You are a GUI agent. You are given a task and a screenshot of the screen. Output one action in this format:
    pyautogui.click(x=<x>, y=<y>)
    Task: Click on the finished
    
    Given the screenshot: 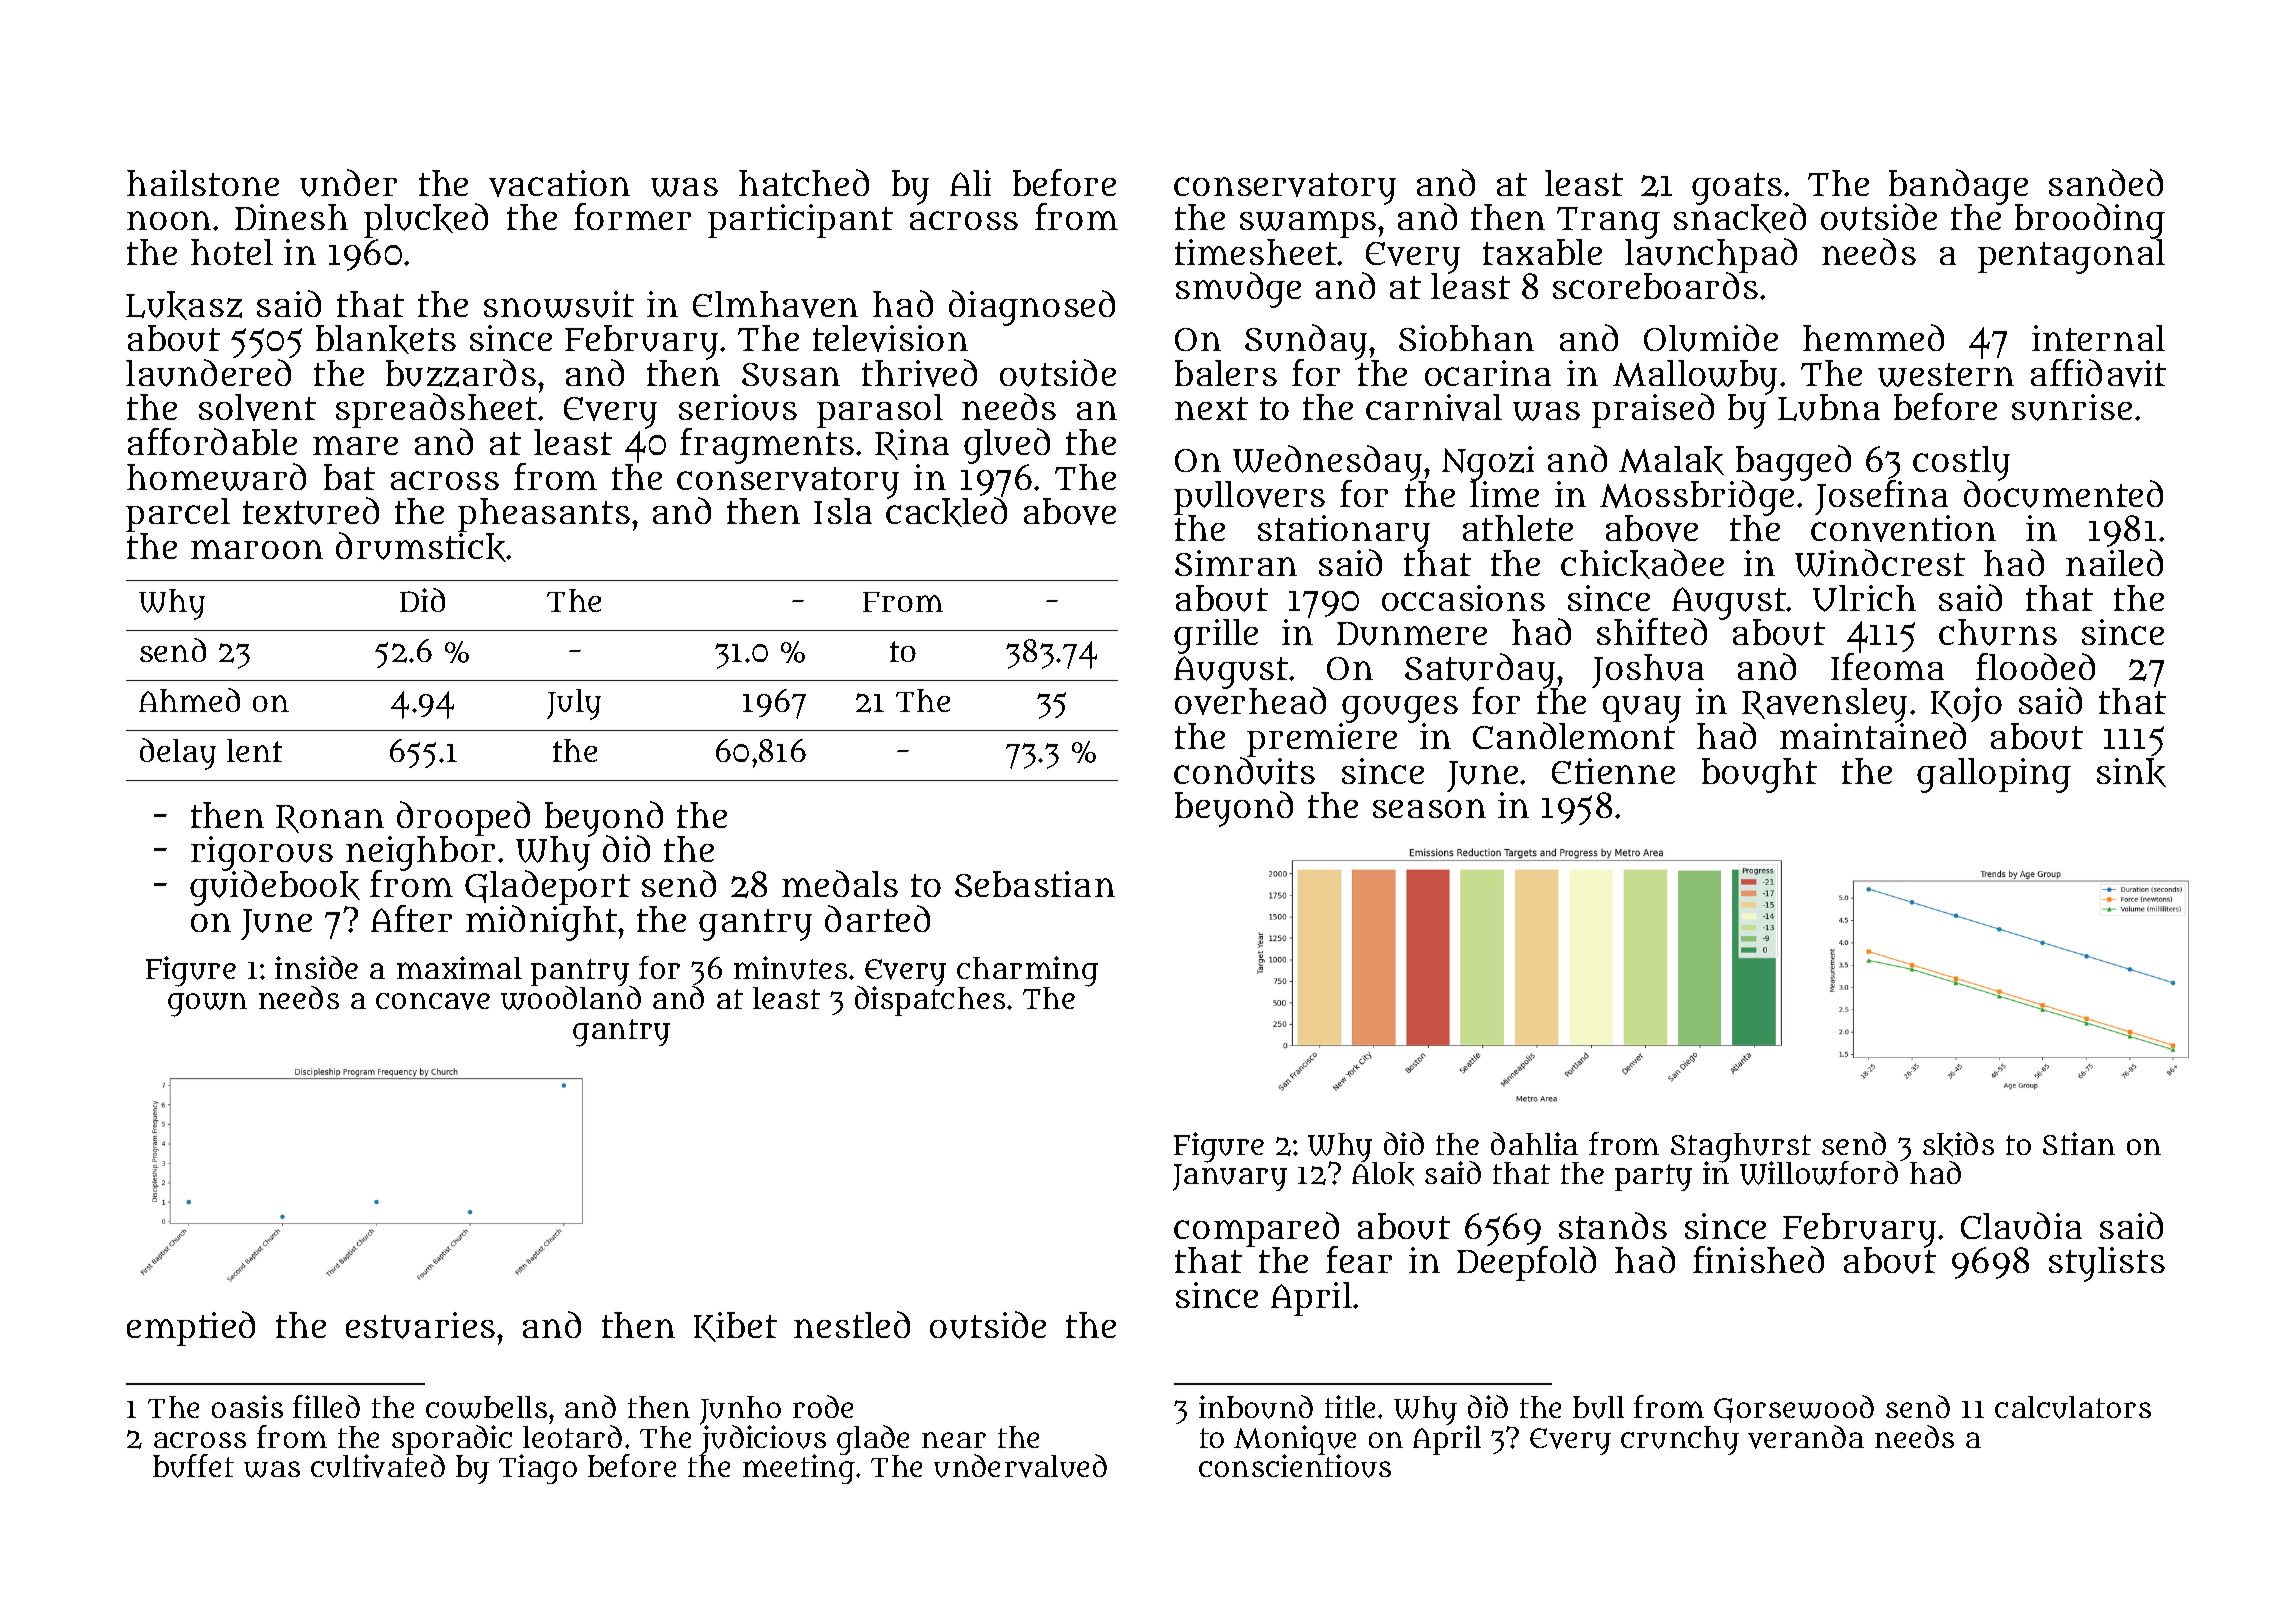 What is the action you would take?
    pyautogui.click(x=1758, y=1259)
